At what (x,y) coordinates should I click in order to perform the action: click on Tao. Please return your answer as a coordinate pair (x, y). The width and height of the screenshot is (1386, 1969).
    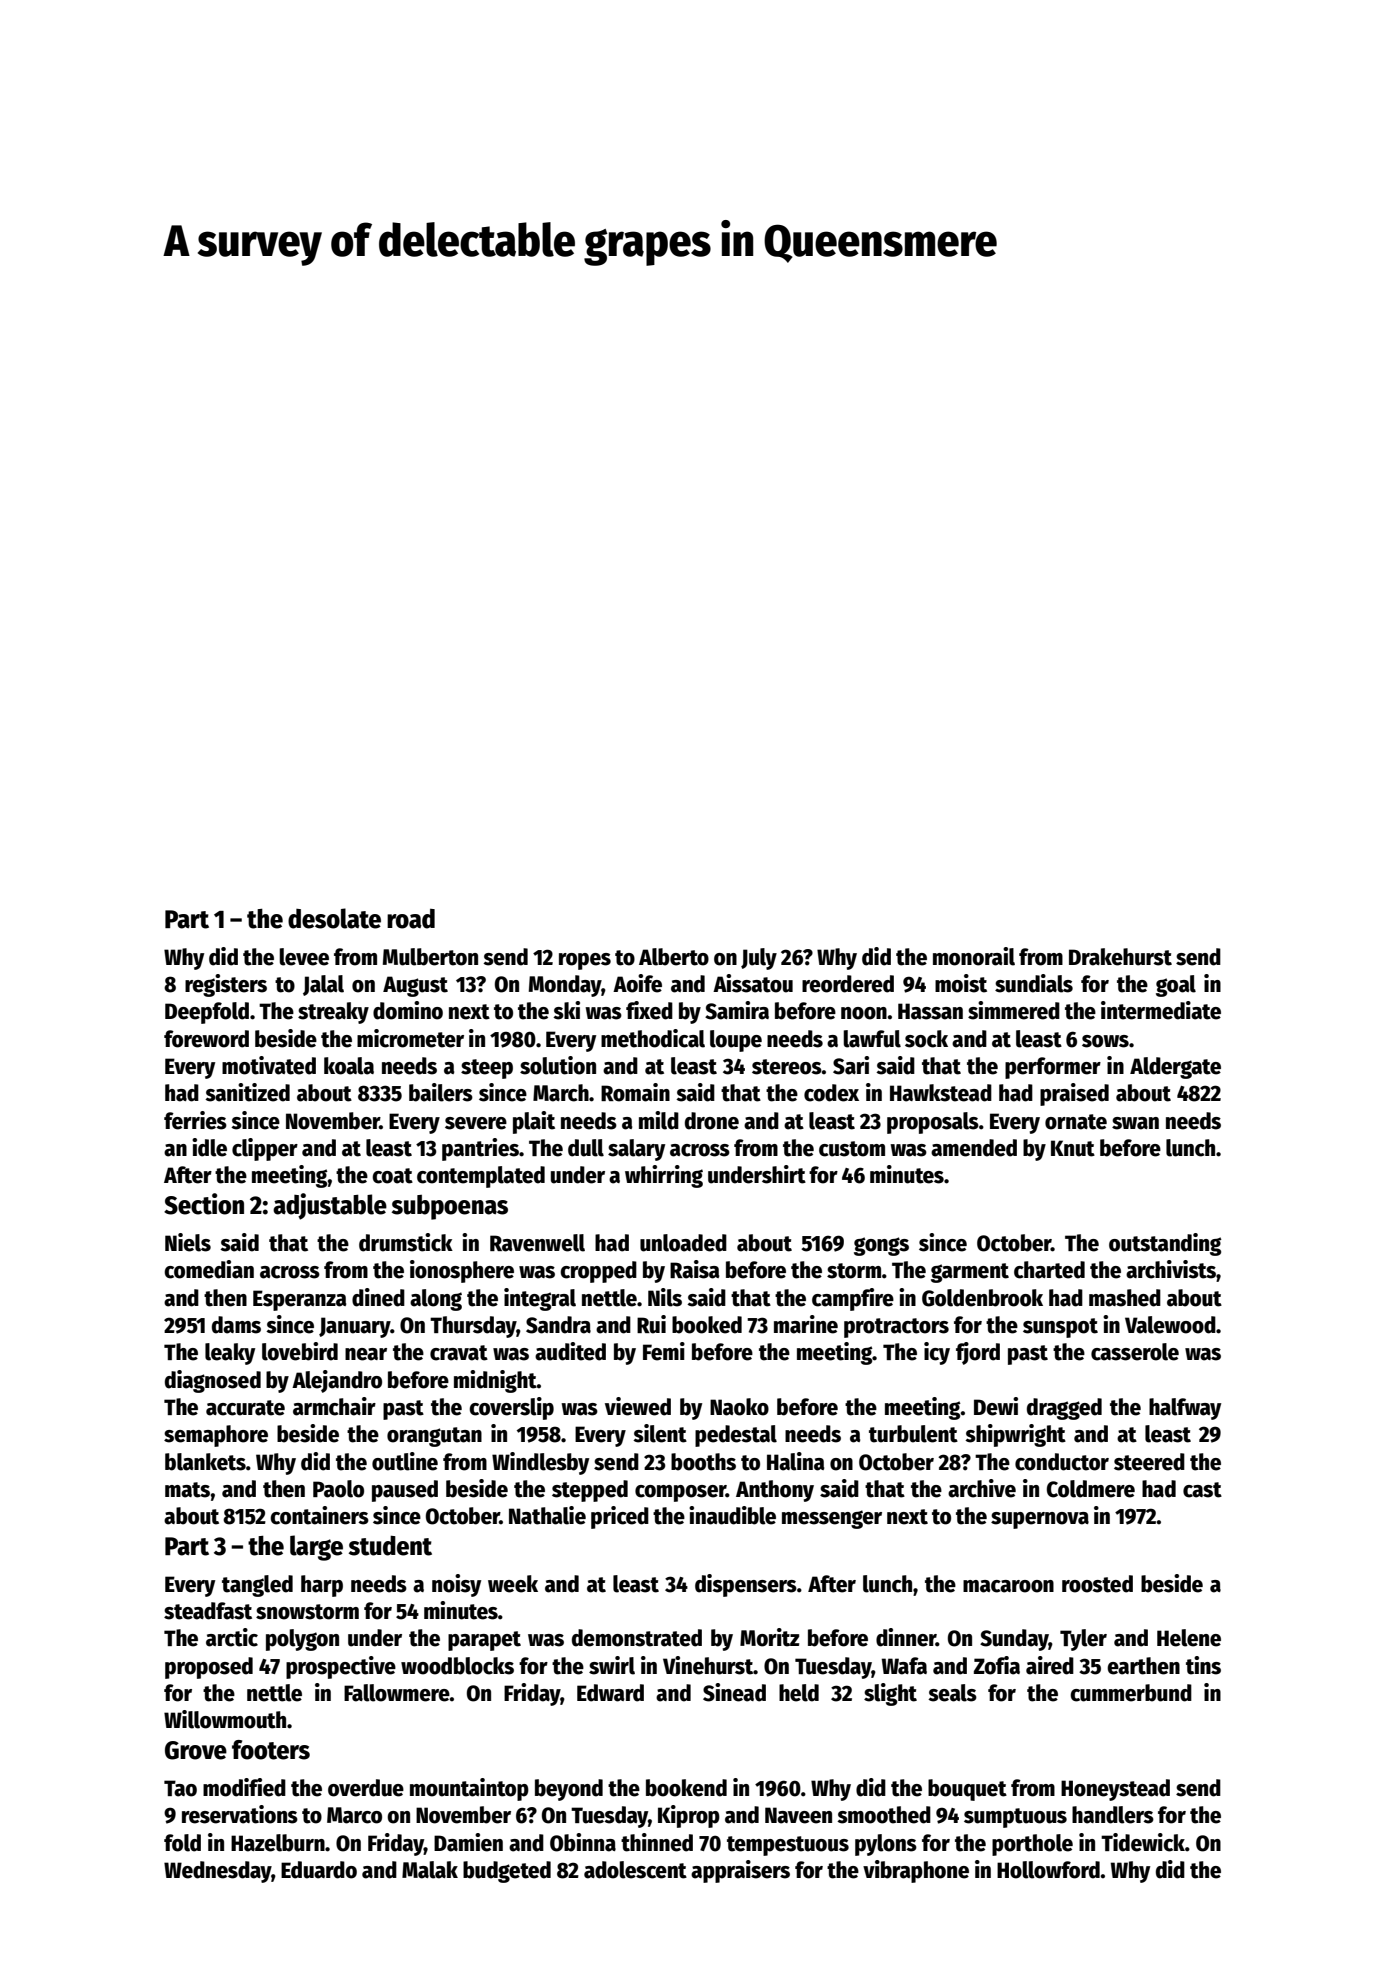
    Looking at the image, I should click on (180, 1788).
